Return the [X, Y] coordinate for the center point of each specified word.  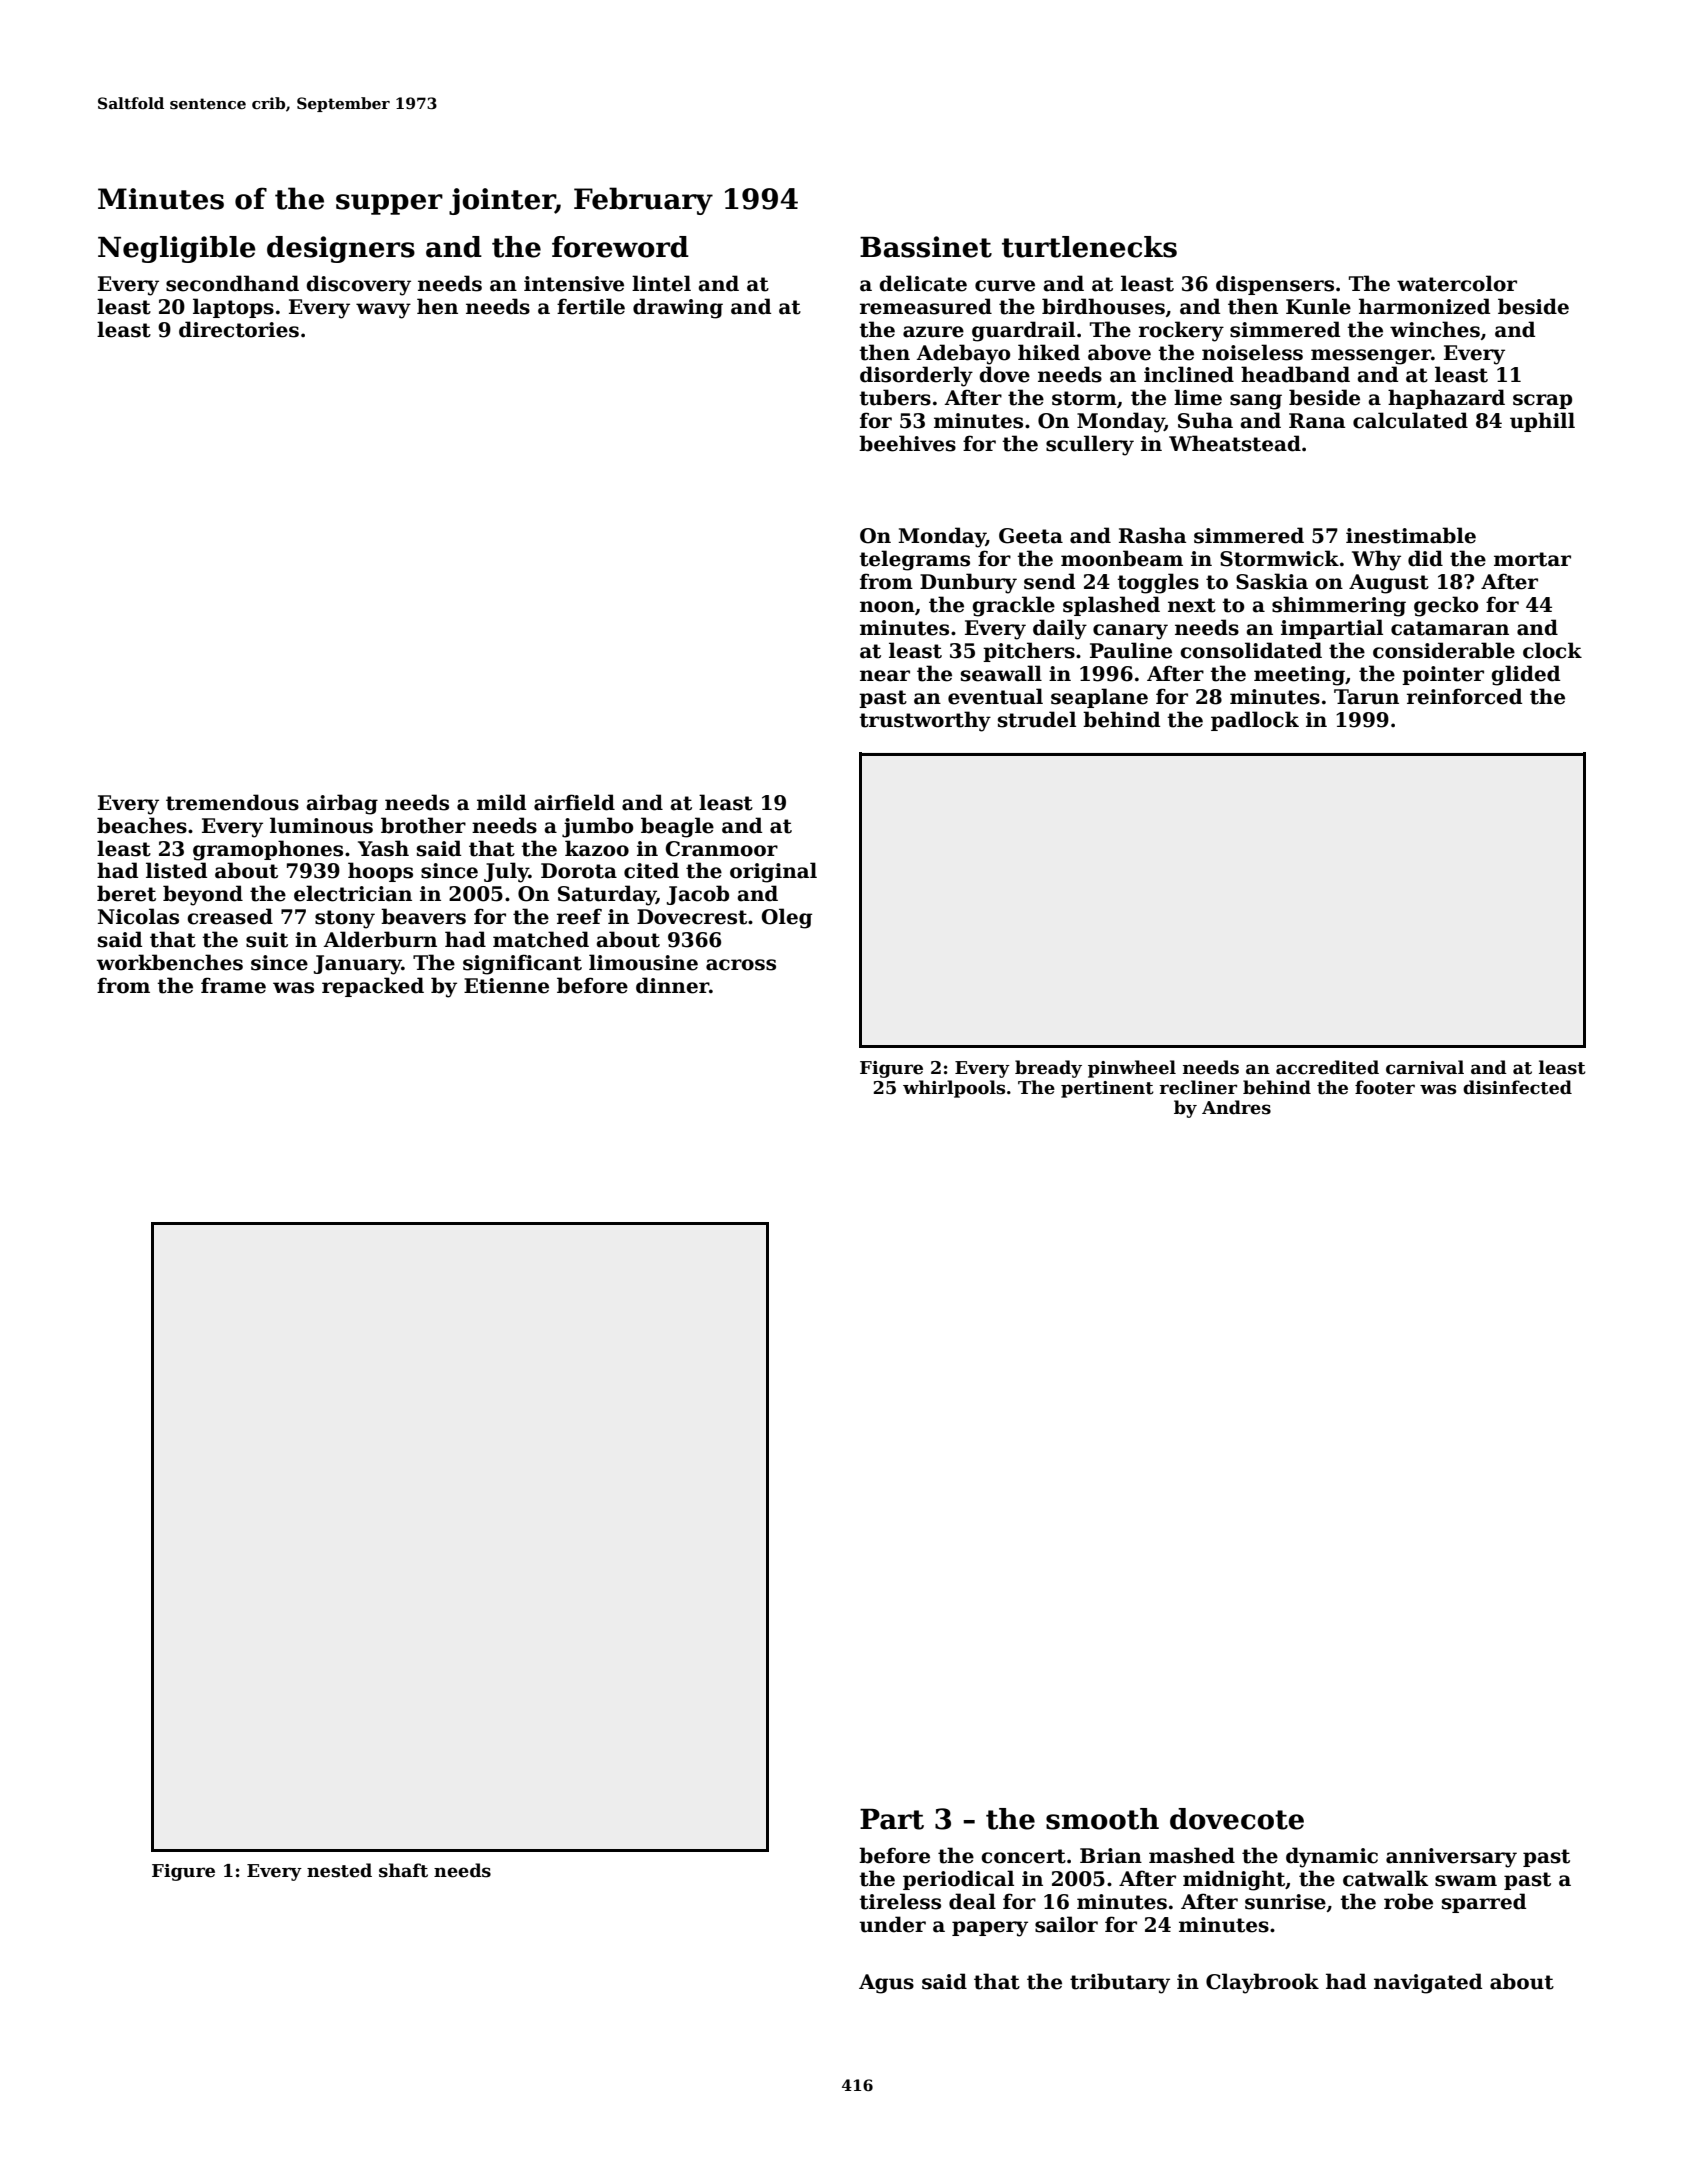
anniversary [1451, 1858]
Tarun [1366, 697]
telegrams [914, 560]
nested [339, 1870]
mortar [1532, 559]
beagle [677, 827]
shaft [403, 1870]
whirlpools [954, 1089]
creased [230, 916]
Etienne [506, 986]
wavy [383, 311]
